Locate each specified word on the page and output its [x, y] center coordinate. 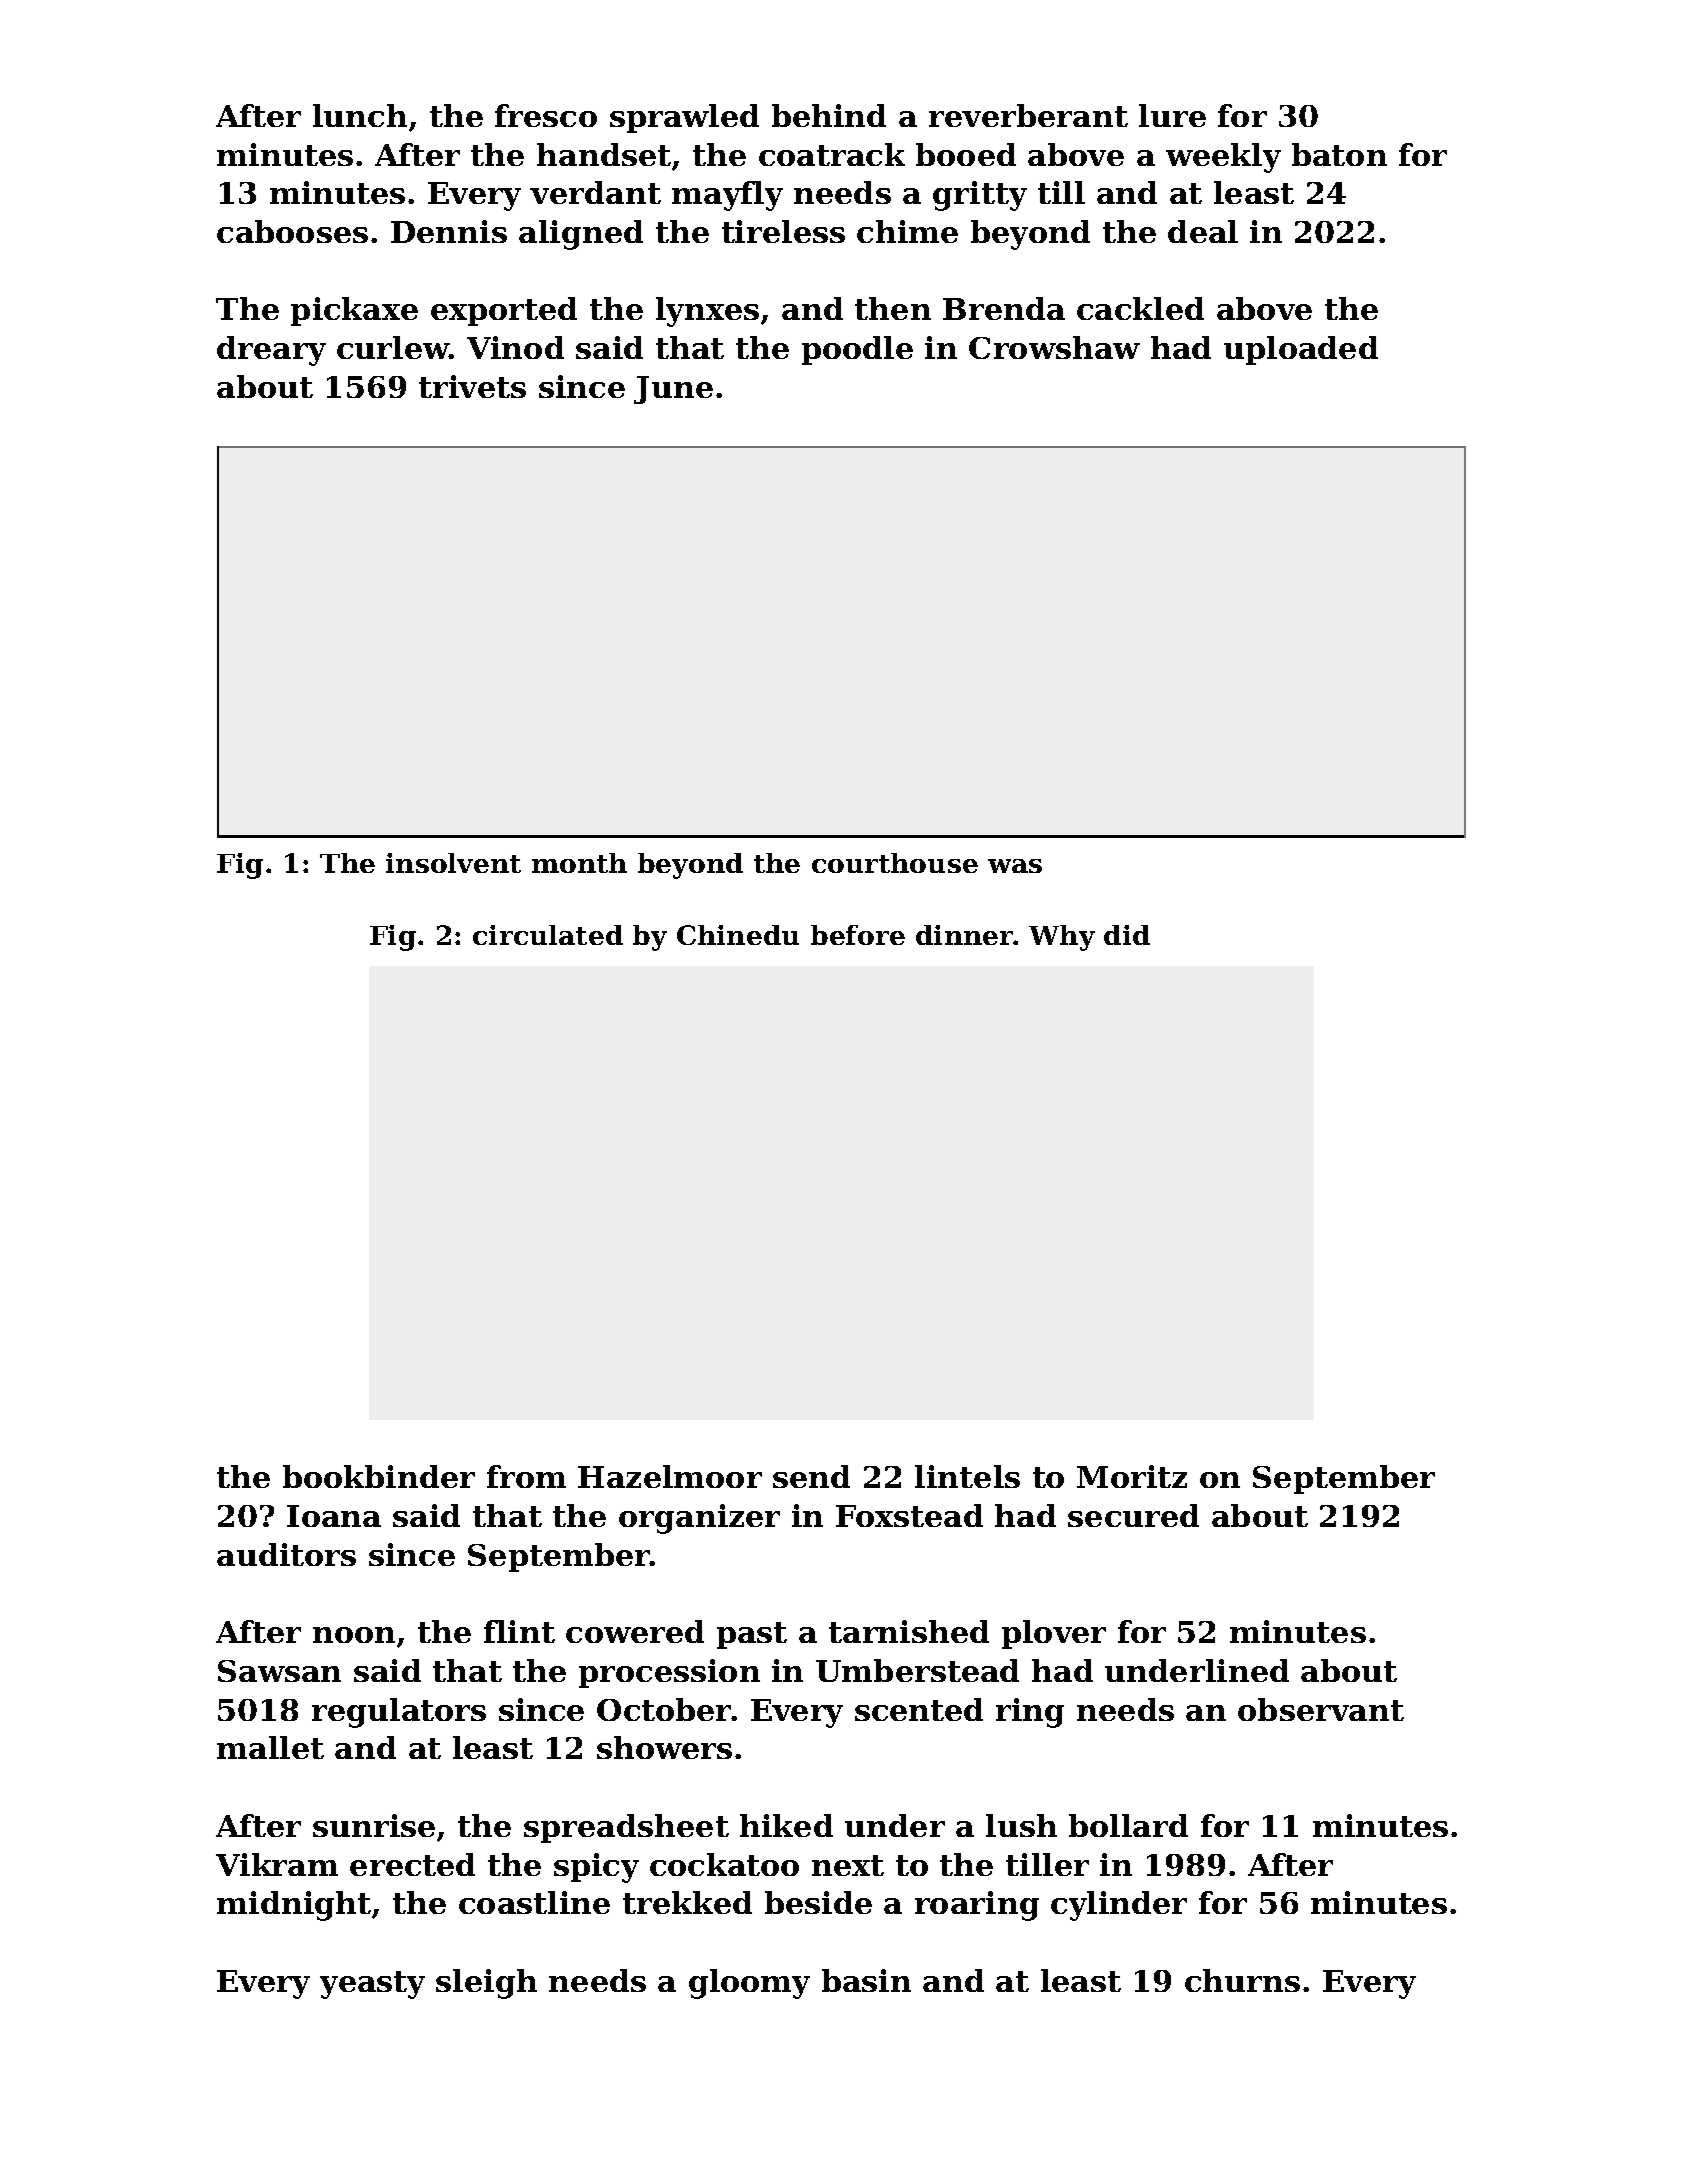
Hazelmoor [670, 1476]
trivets [472, 386]
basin [866, 1980]
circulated [548, 935]
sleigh [486, 1984]
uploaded [1301, 350]
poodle [857, 350]
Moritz [1132, 1476]
